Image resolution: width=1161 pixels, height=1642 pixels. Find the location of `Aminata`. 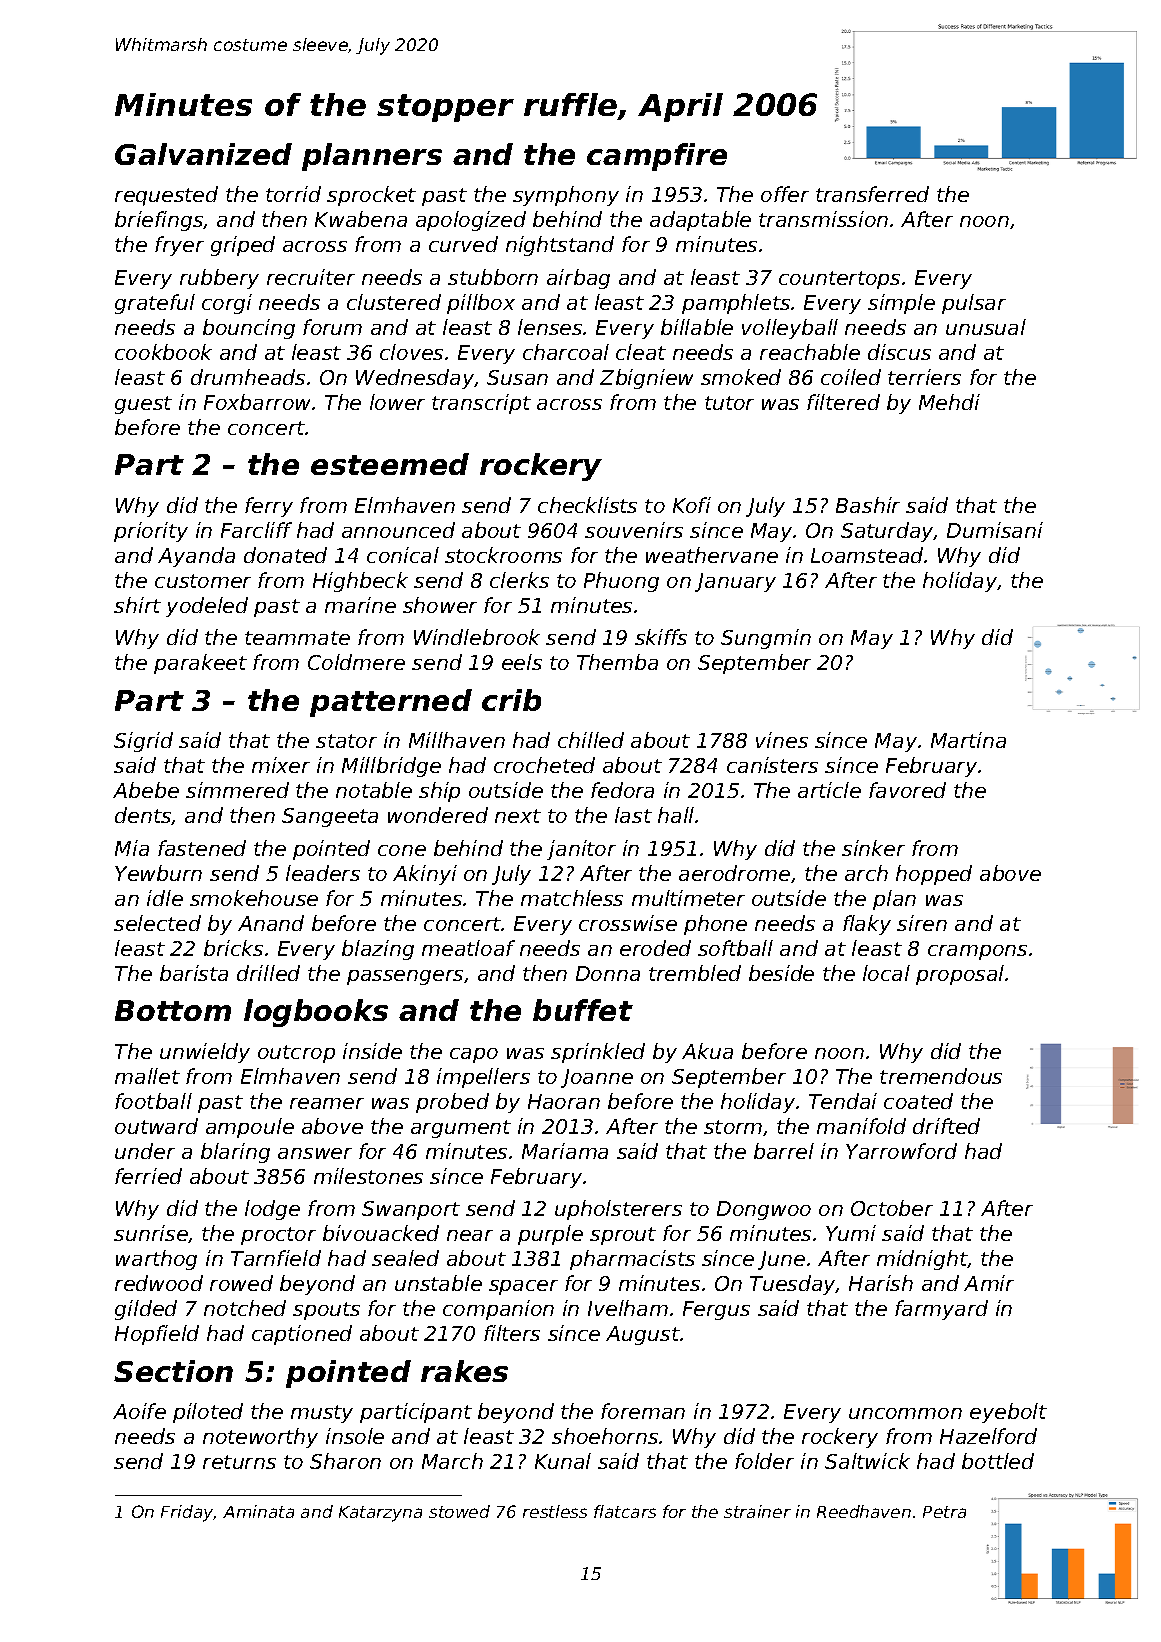

Aminata is located at coordinates (258, 1511).
